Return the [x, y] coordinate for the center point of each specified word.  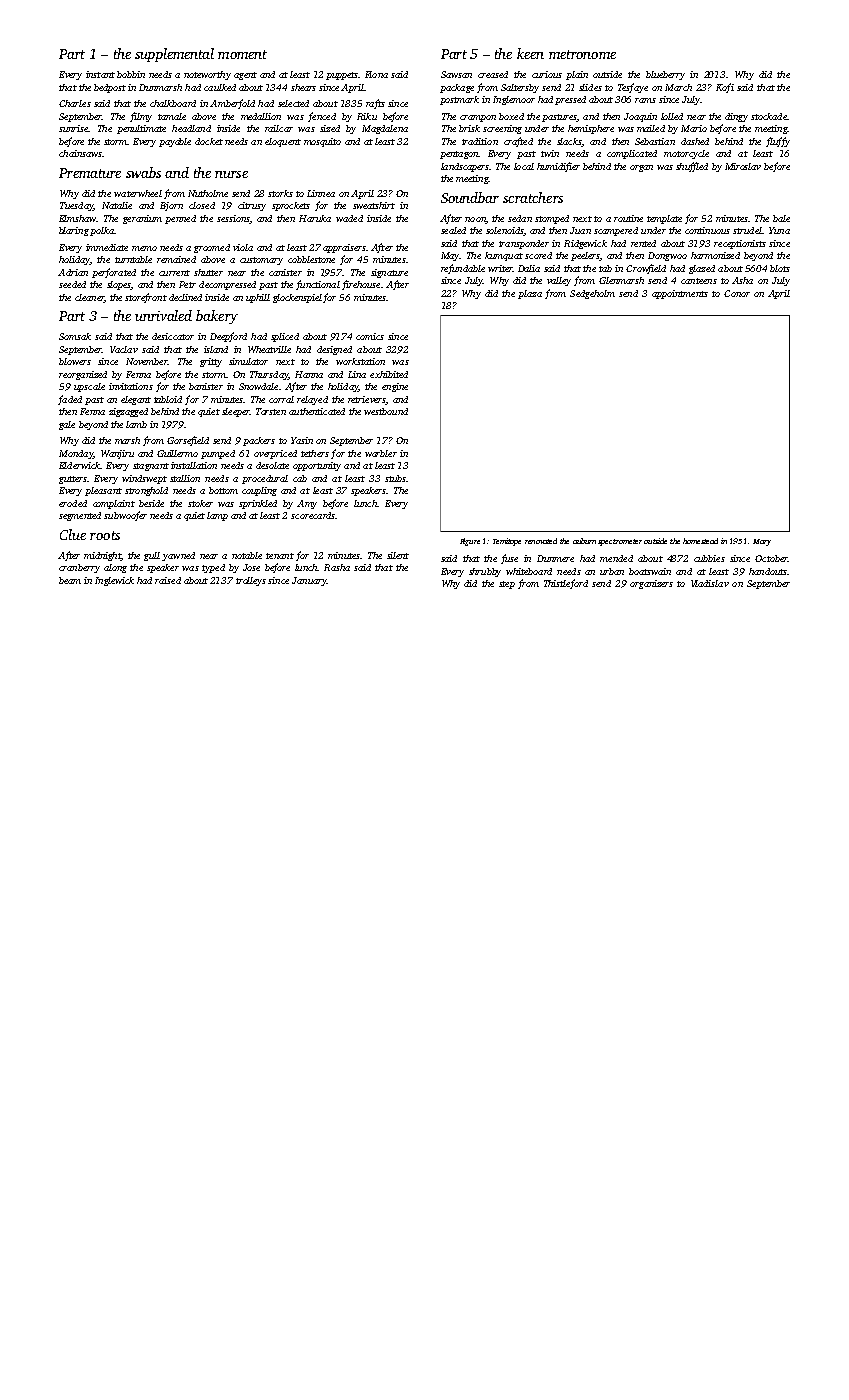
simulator [248, 361]
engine [395, 387]
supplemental [174, 55]
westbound [386, 411]
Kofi [725, 88]
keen [530, 53]
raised [168, 580]
